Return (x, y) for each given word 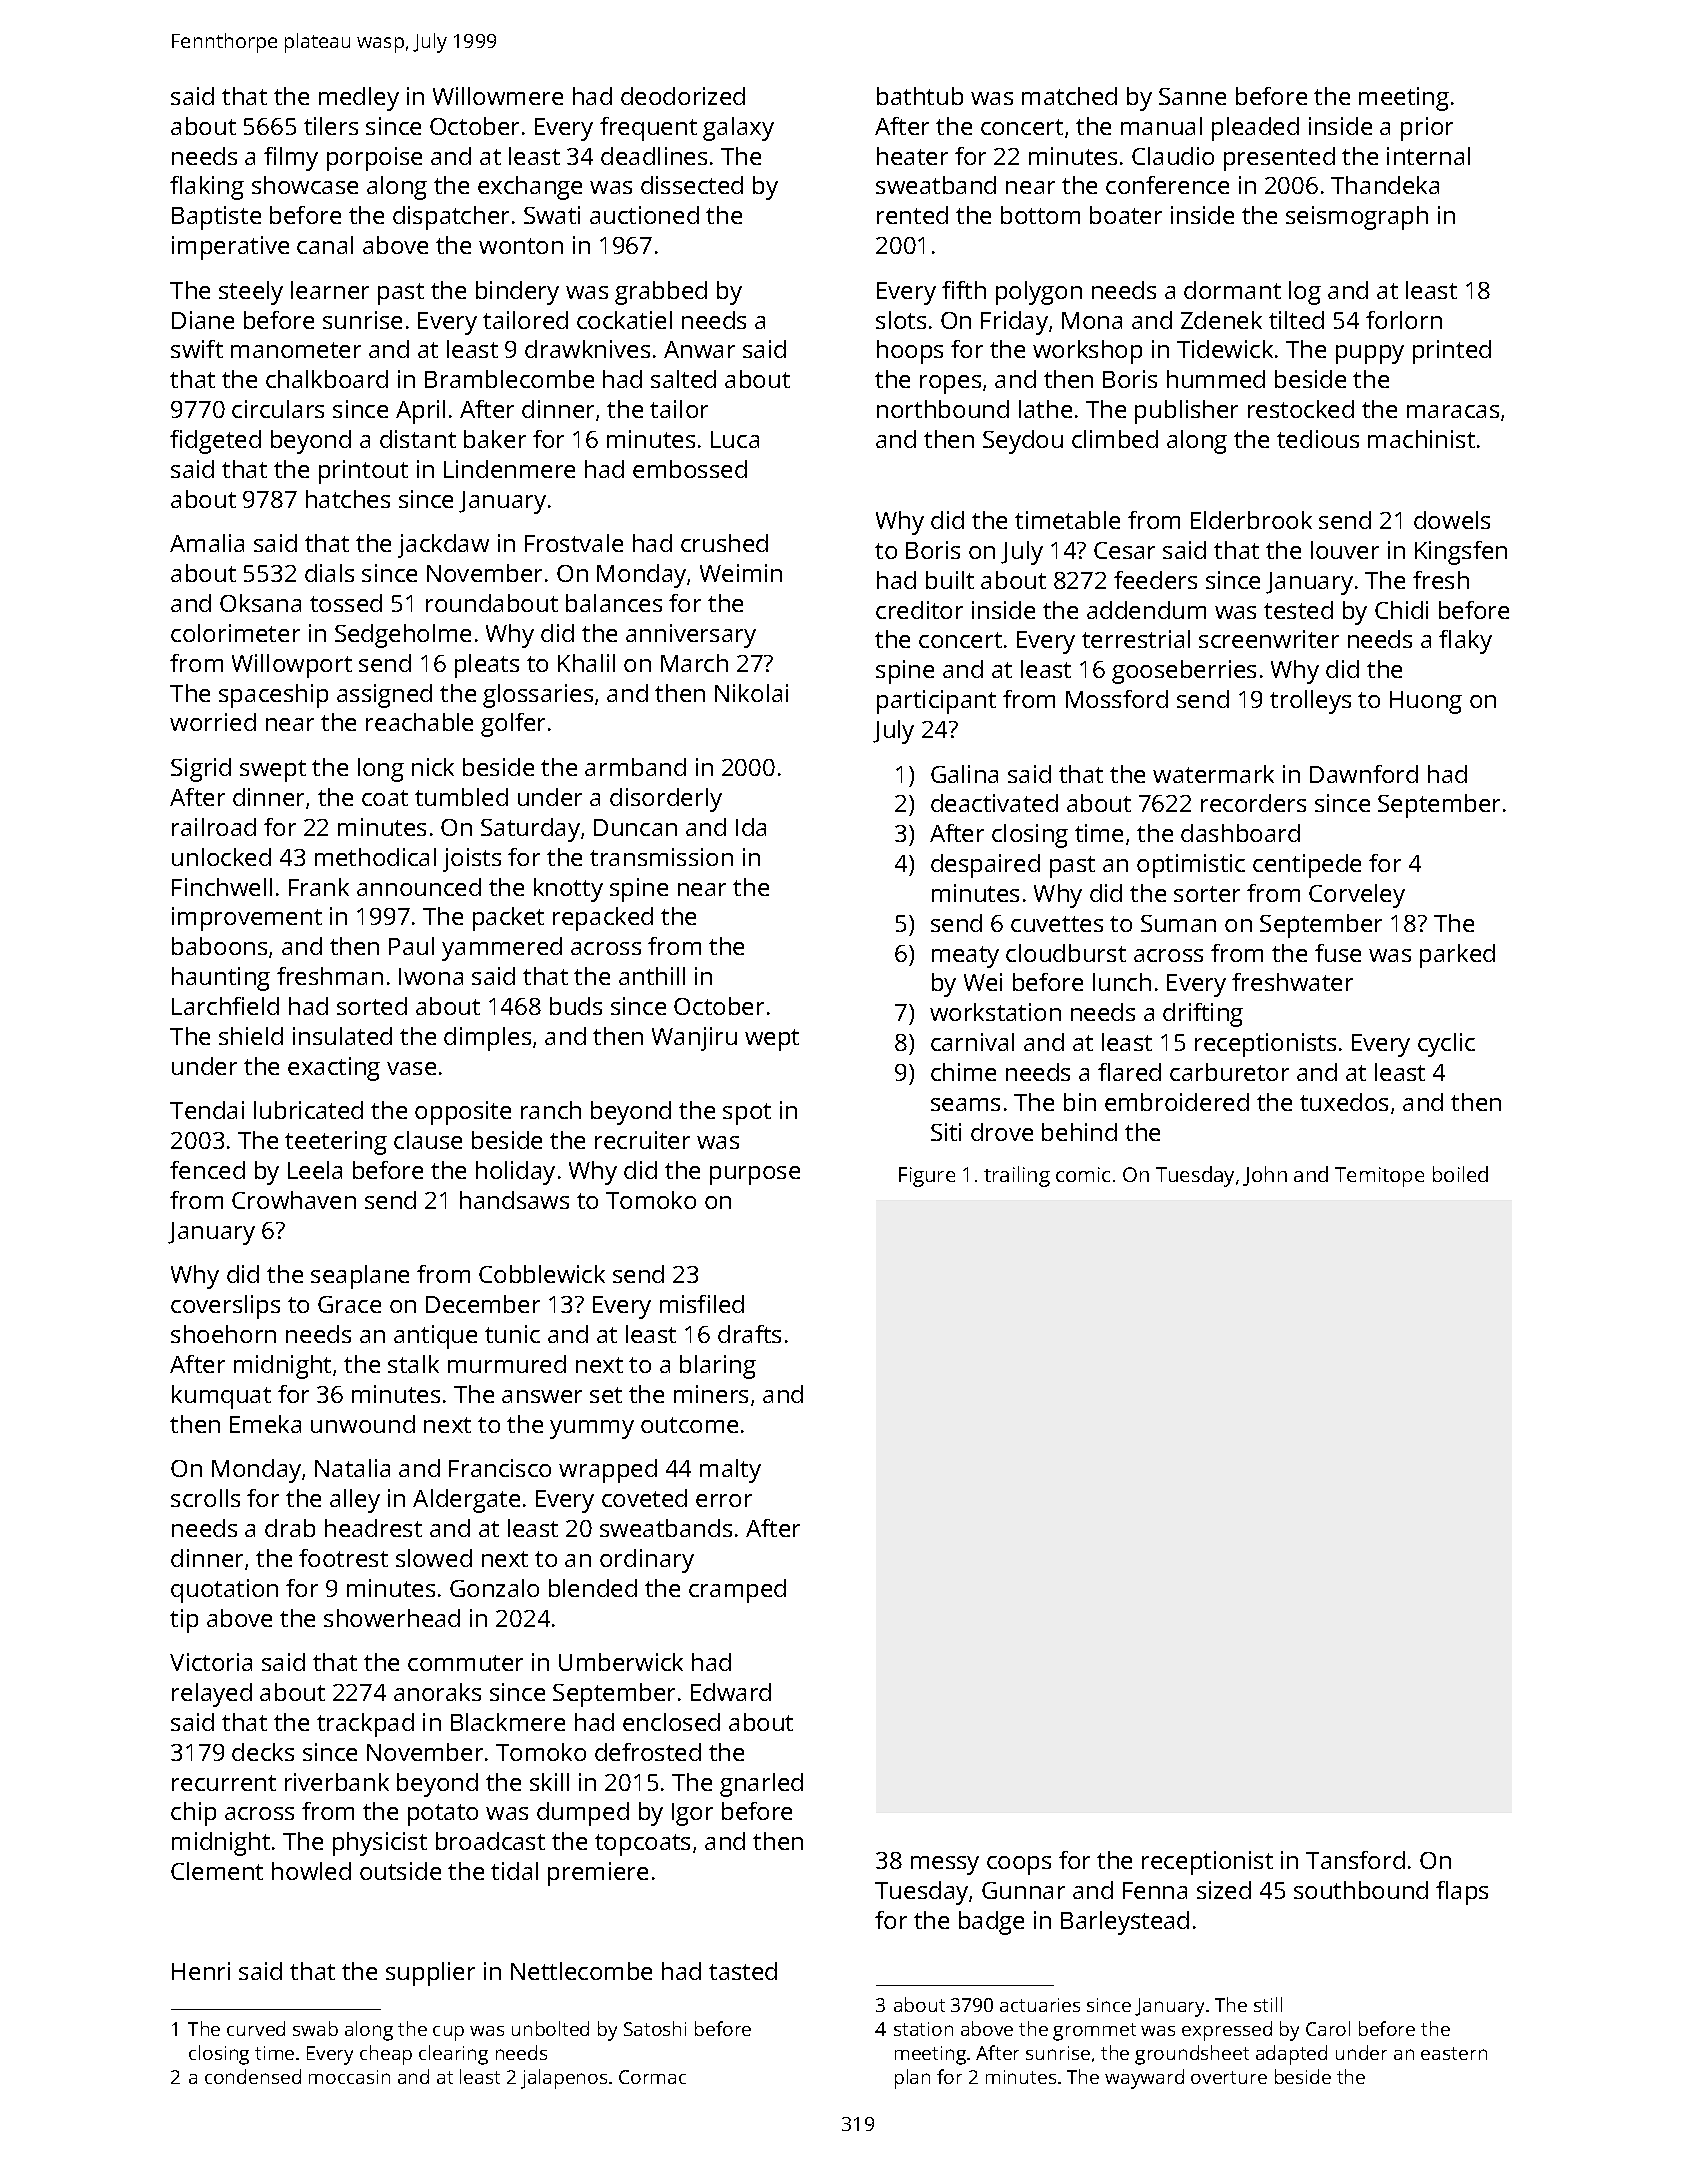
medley (359, 99)
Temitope (1379, 1177)
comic (1083, 1174)
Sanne (1192, 96)
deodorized (683, 96)
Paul (411, 946)
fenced (207, 1170)
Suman (1178, 923)
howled (311, 1871)
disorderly (666, 800)
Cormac (652, 2077)
